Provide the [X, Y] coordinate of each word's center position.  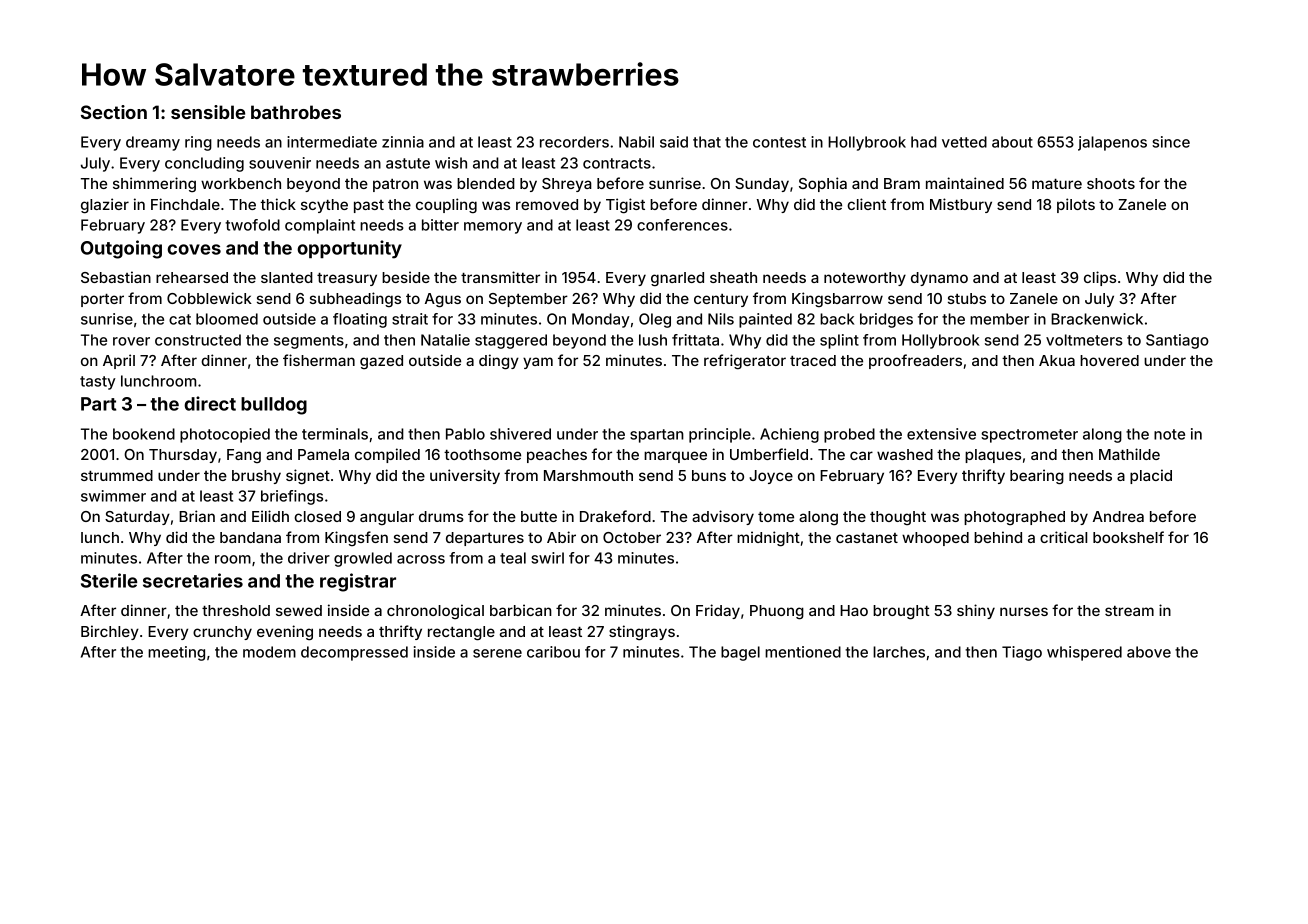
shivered [520, 434]
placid [1151, 476]
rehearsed [192, 277]
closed [317, 516]
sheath [733, 277]
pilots [1076, 205]
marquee [675, 457]
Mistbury [961, 205]
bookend [144, 434]
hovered [1109, 360]
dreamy [153, 143]
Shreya [567, 185]
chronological [435, 611]
